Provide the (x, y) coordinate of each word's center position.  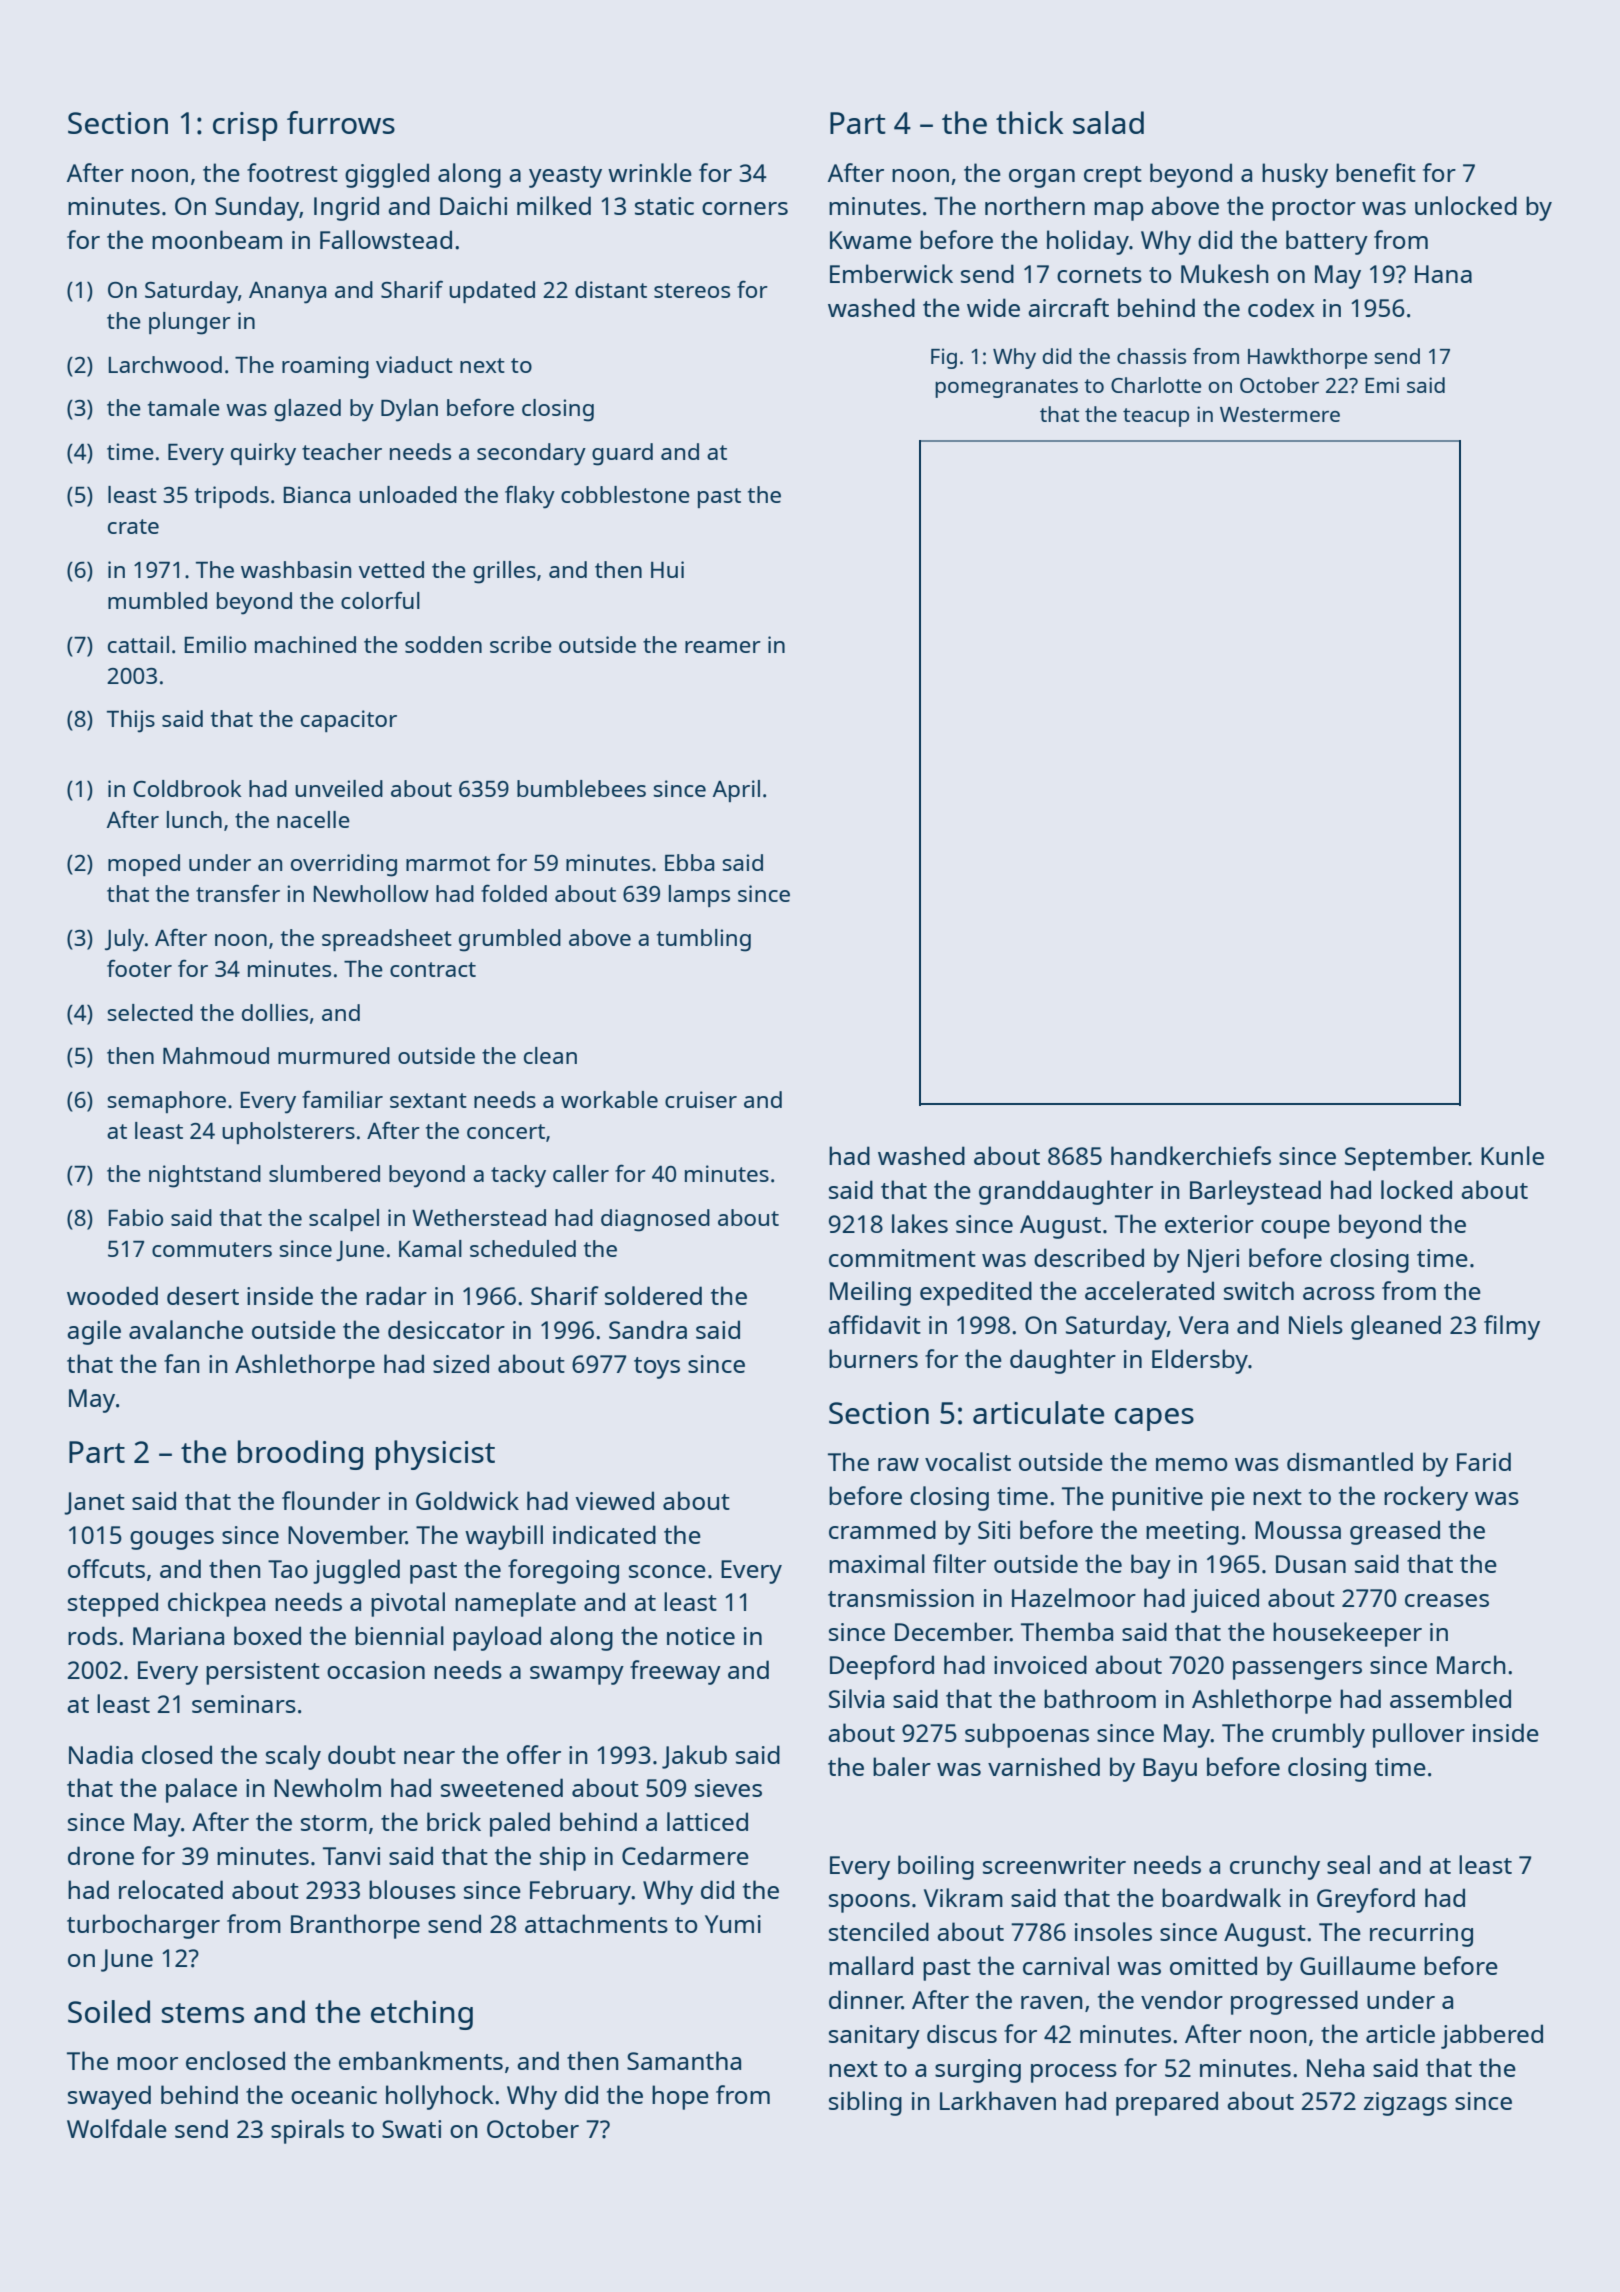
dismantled (1350, 1461)
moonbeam (217, 239)
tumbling (704, 940)
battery (1327, 242)
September (1407, 1158)
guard (622, 454)
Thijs (131, 721)
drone (101, 1855)
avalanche (186, 1329)
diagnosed (655, 1220)
